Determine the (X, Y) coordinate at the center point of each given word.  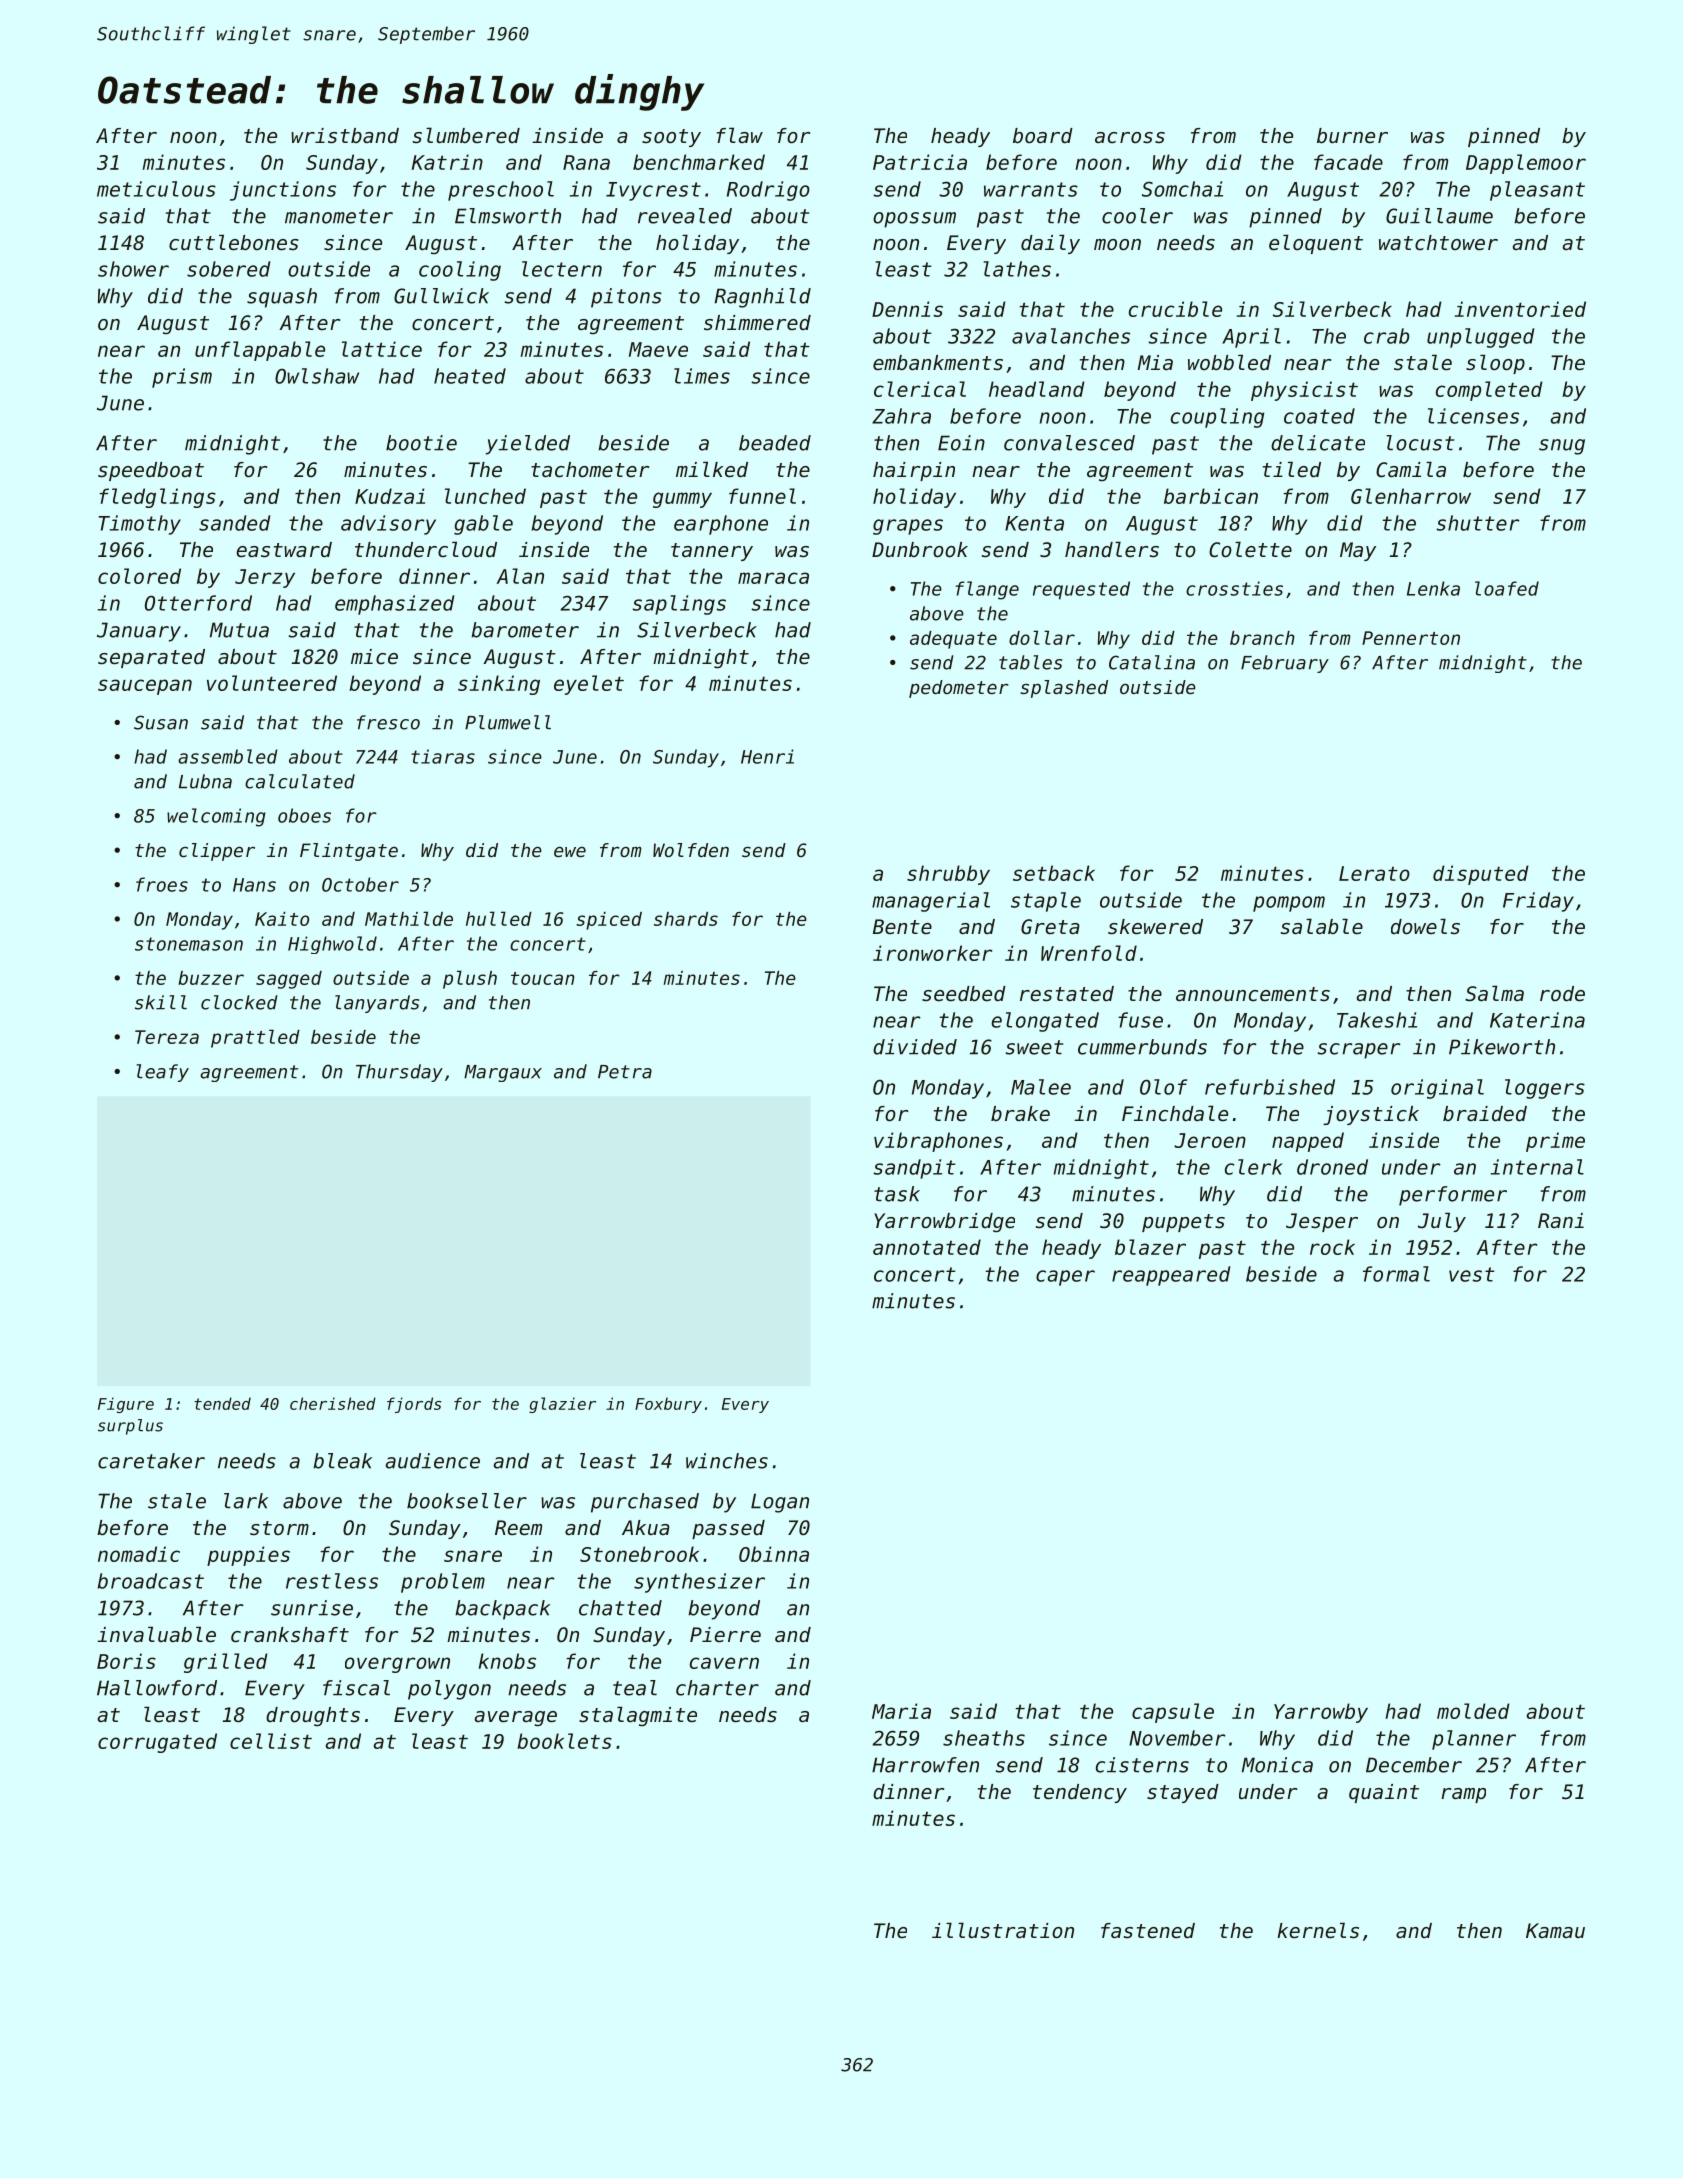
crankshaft (290, 1635)
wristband (345, 136)
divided (915, 1047)
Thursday (399, 1073)
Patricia (920, 162)
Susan (161, 722)
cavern (724, 1663)
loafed (1507, 588)
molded (1473, 1711)
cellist (271, 1741)
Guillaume (1439, 216)
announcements (1253, 994)
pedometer (959, 689)
